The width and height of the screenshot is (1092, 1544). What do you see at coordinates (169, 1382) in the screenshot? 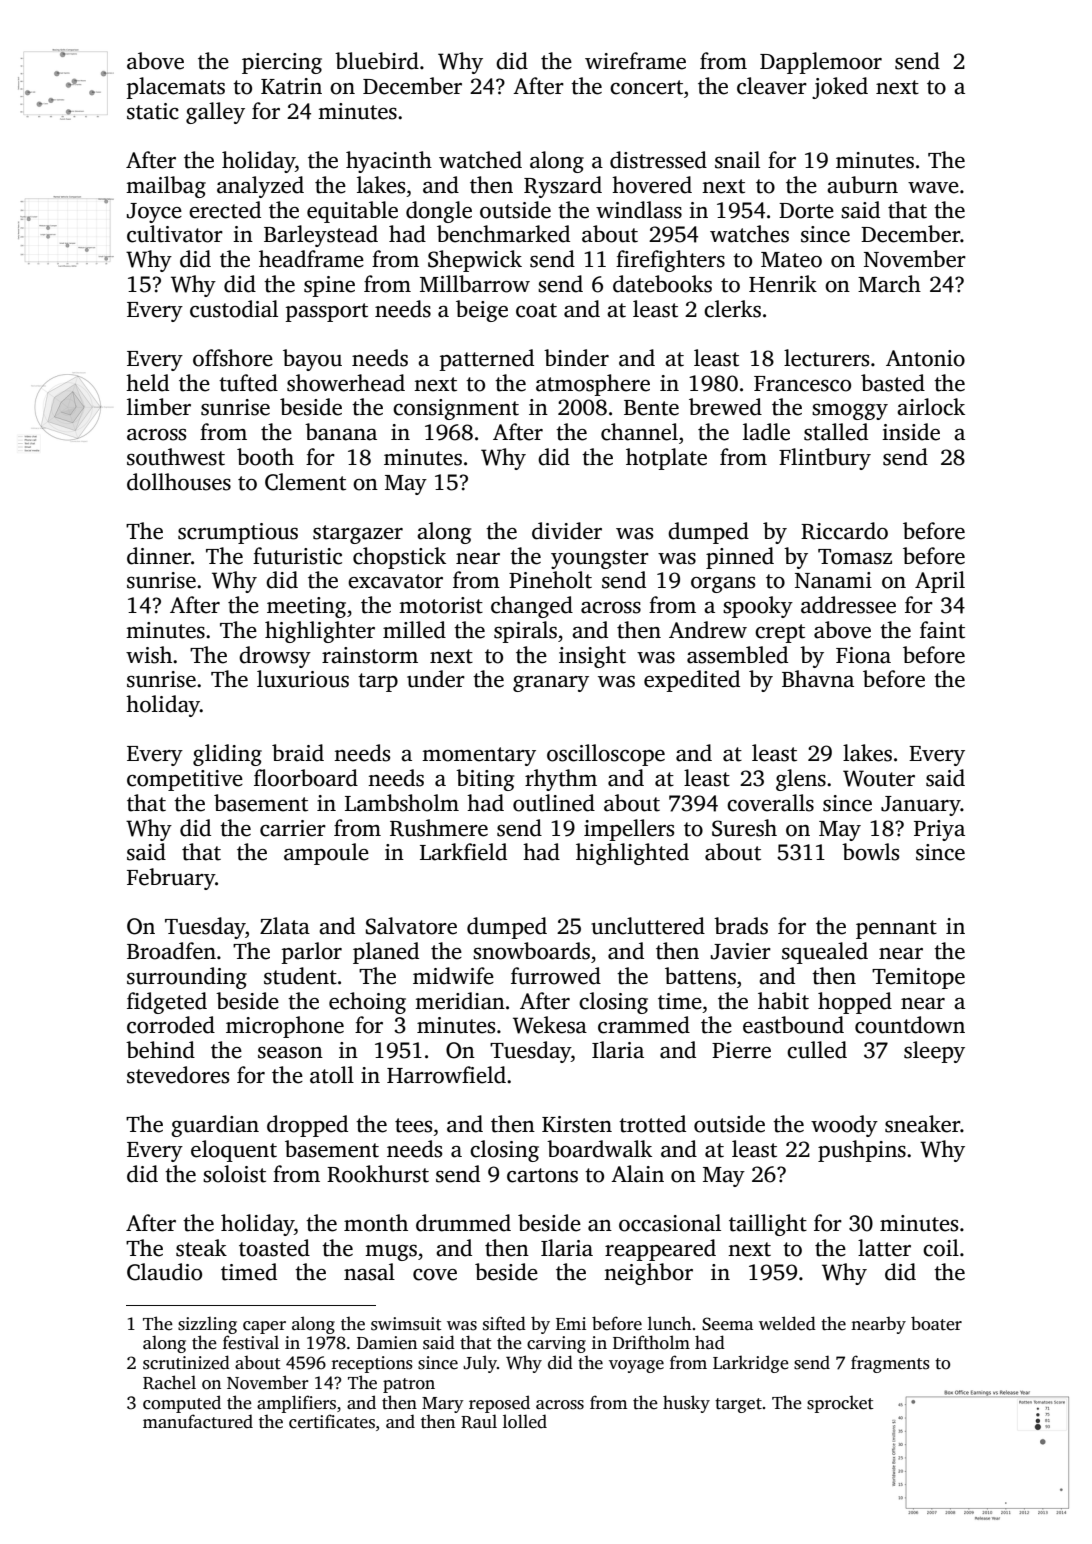
I see `Rachel` at bounding box center [169, 1382].
